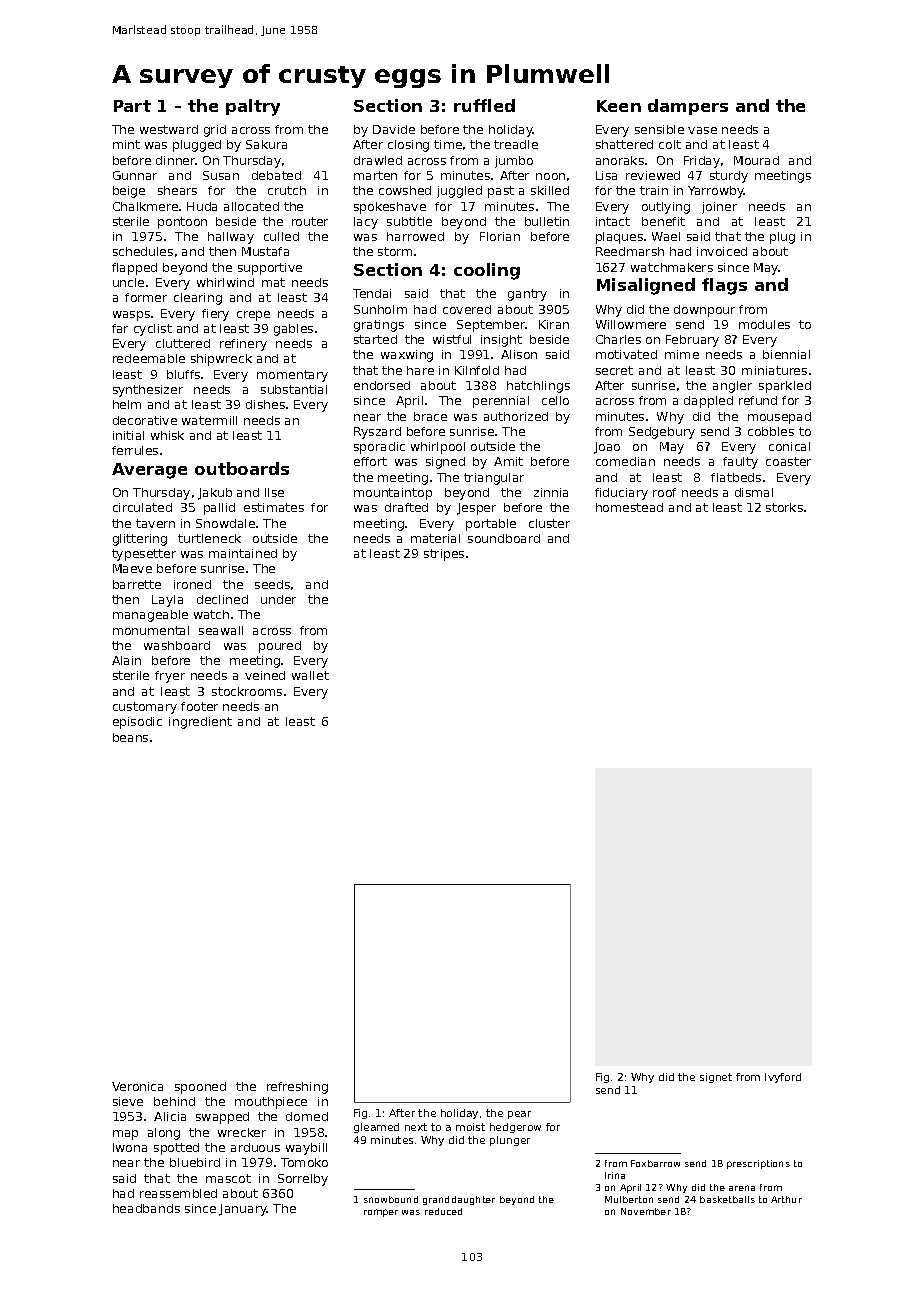 The width and height of the screenshot is (924, 1308). I want to click on outboards, so click(242, 468).
